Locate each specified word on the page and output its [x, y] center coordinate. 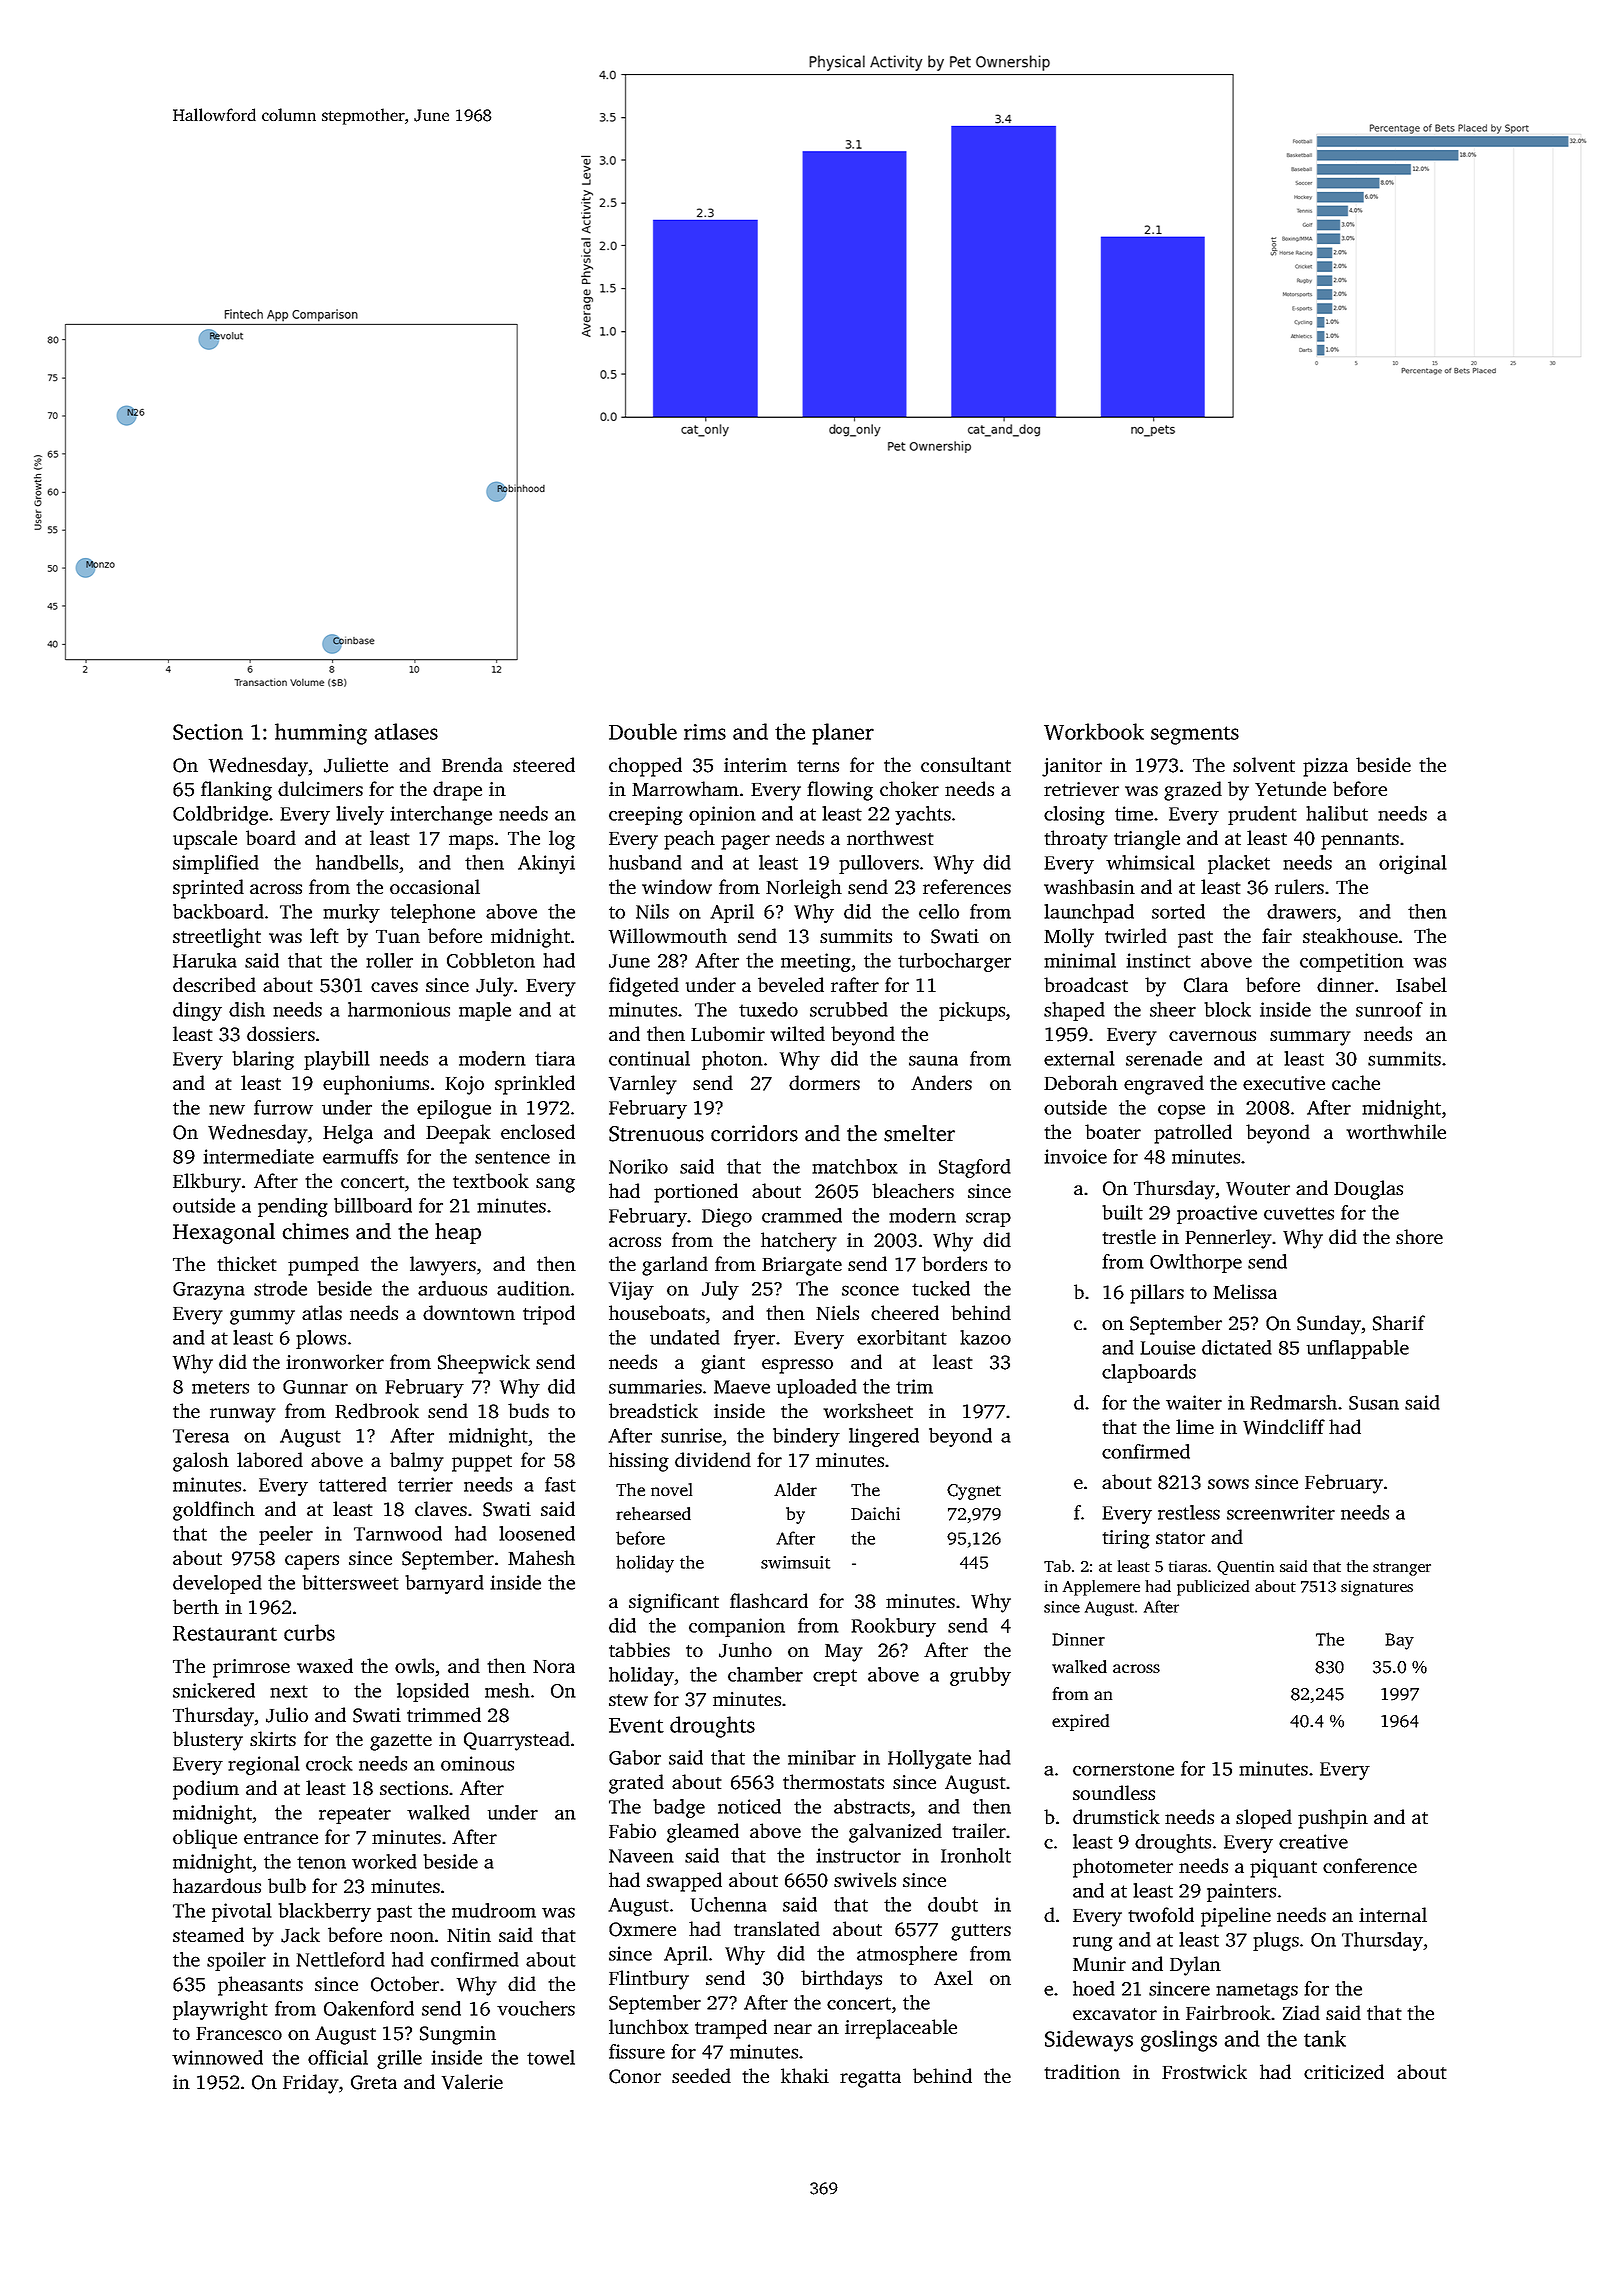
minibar [822, 1757]
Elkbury [207, 1183]
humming [321, 734]
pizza [1325, 767]
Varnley [643, 1085]
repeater [355, 1815]
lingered [884, 1437]
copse [1181, 1111]
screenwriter [1281, 1512]
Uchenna [729, 1904]
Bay [1399, 1641]
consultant [966, 764]
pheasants [260, 1986]
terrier [425, 1484]
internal [1393, 1914]
